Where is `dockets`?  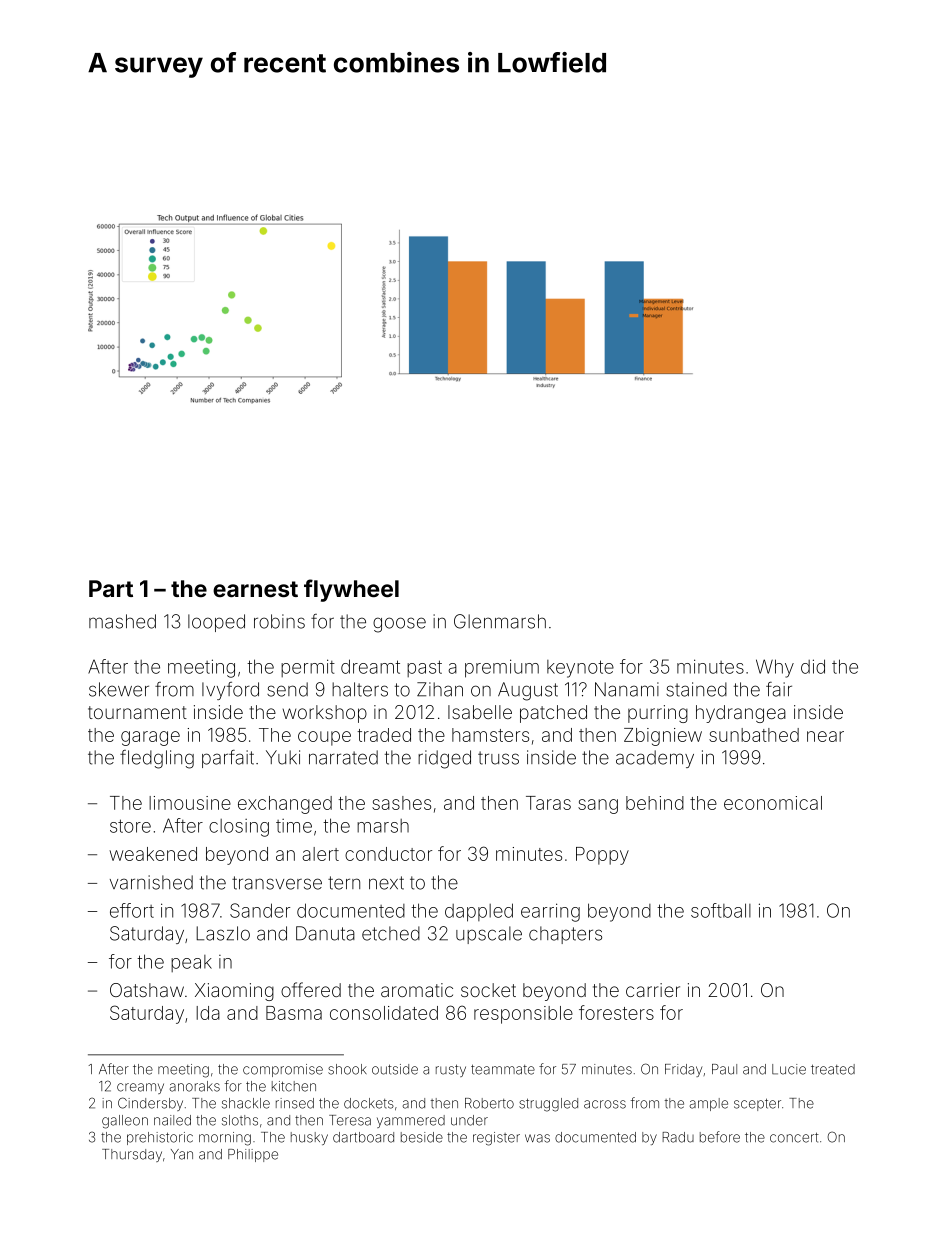
dockets is located at coordinates (369, 1103).
